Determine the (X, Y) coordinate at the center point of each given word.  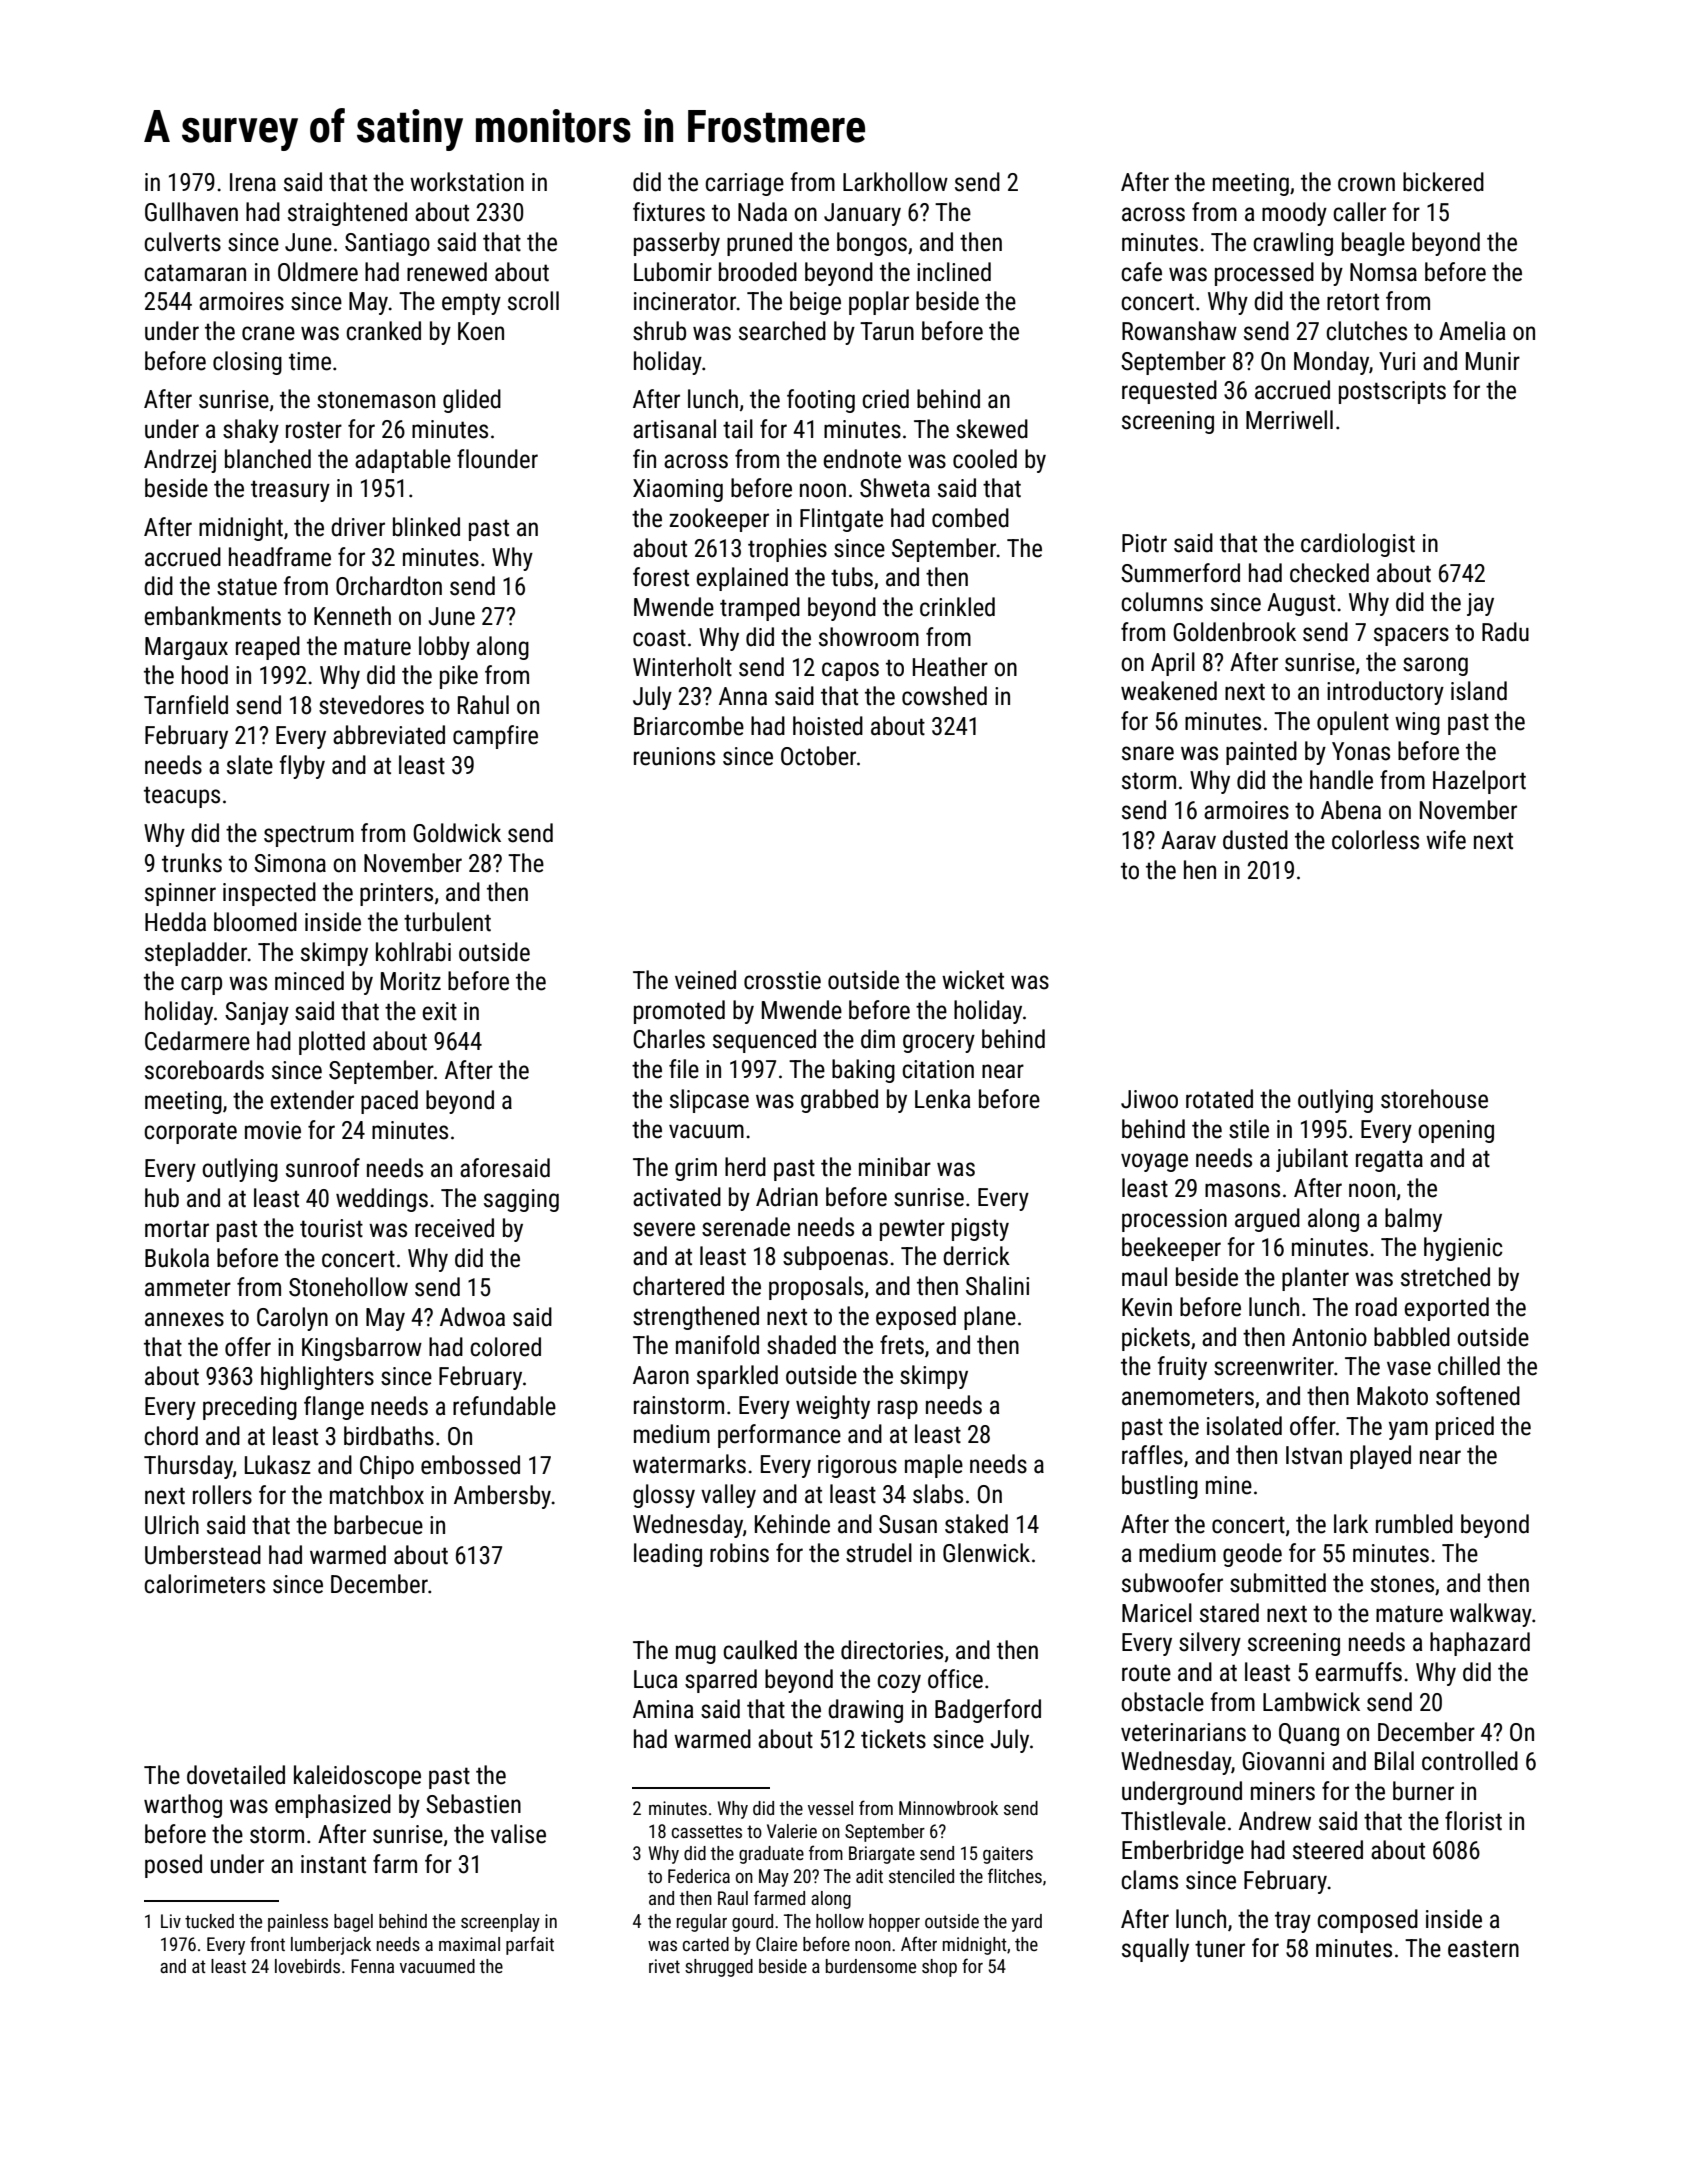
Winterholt (682, 667)
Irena (253, 182)
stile (1249, 1129)
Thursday (188, 1467)
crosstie (782, 980)
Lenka (942, 1099)
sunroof (323, 1168)
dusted (1255, 840)
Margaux (186, 648)
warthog (183, 1806)
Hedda (175, 922)
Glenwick (986, 1553)
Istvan (1314, 1455)
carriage (744, 184)
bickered (1443, 182)
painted (1261, 753)
